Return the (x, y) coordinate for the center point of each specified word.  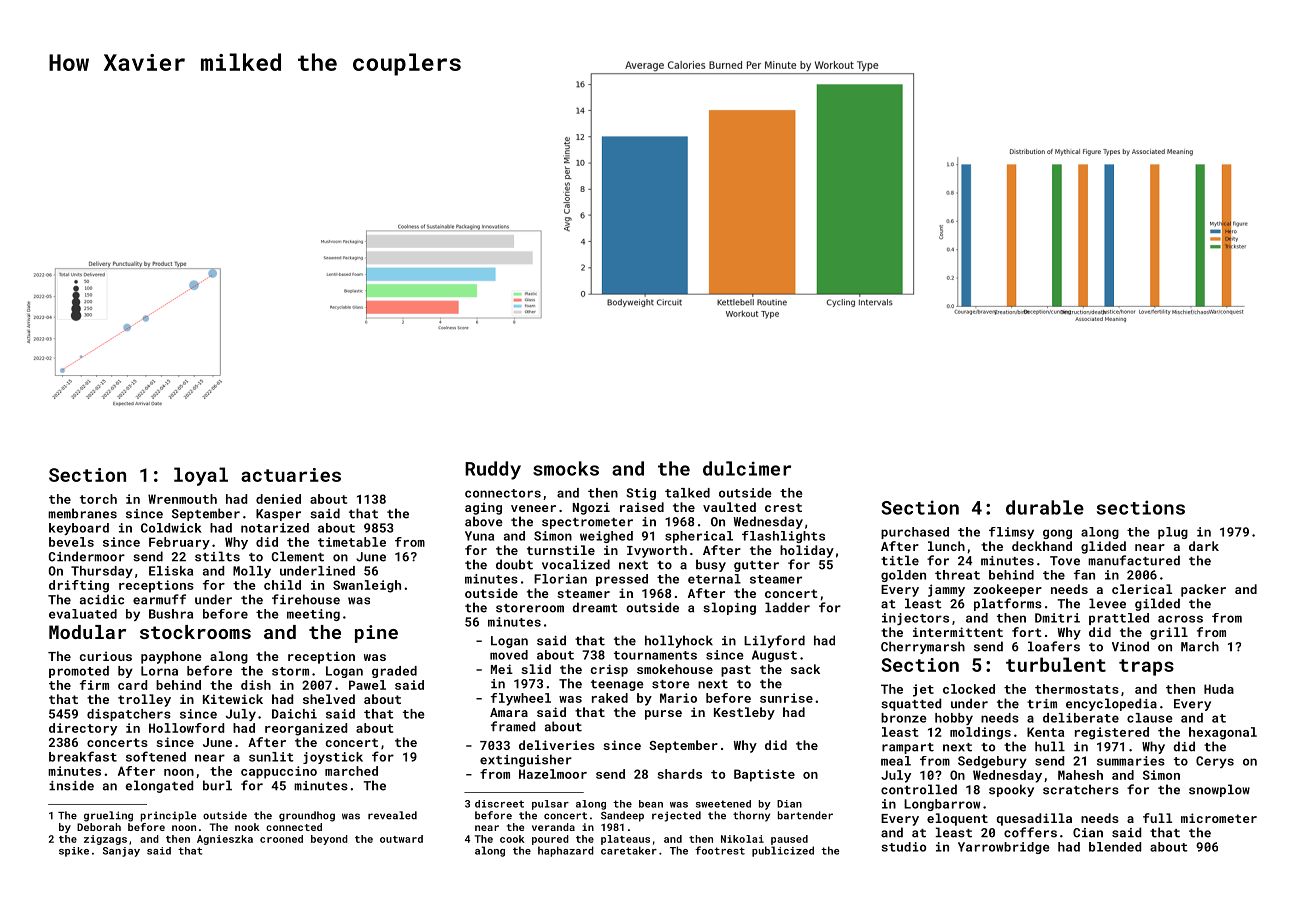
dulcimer (747, 468)
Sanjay (121, 852)
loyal (201, 476)
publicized (783, 851)
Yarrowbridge (1003, 848)
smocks (566, 468)
